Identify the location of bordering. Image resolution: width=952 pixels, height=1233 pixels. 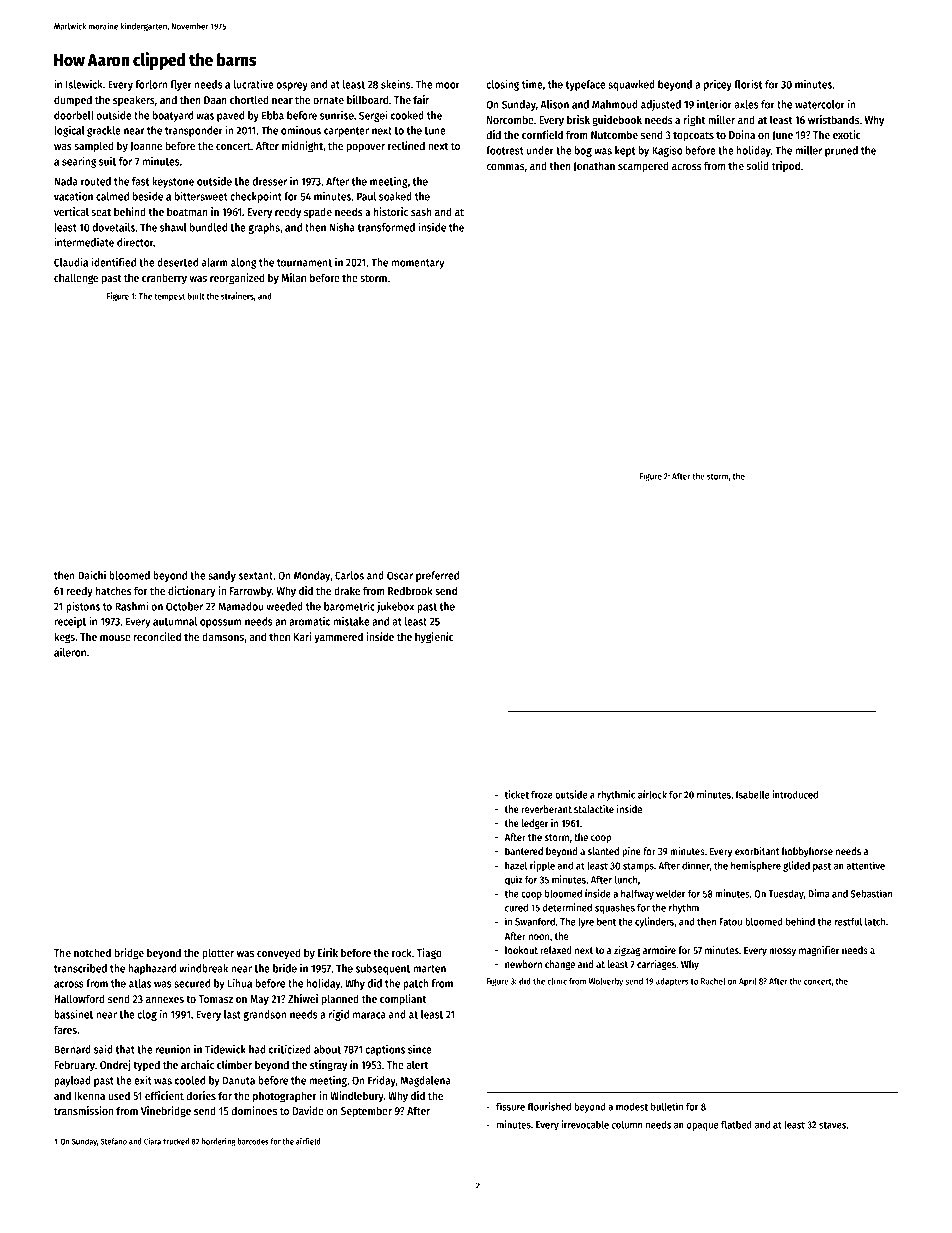
(218, 1142).
